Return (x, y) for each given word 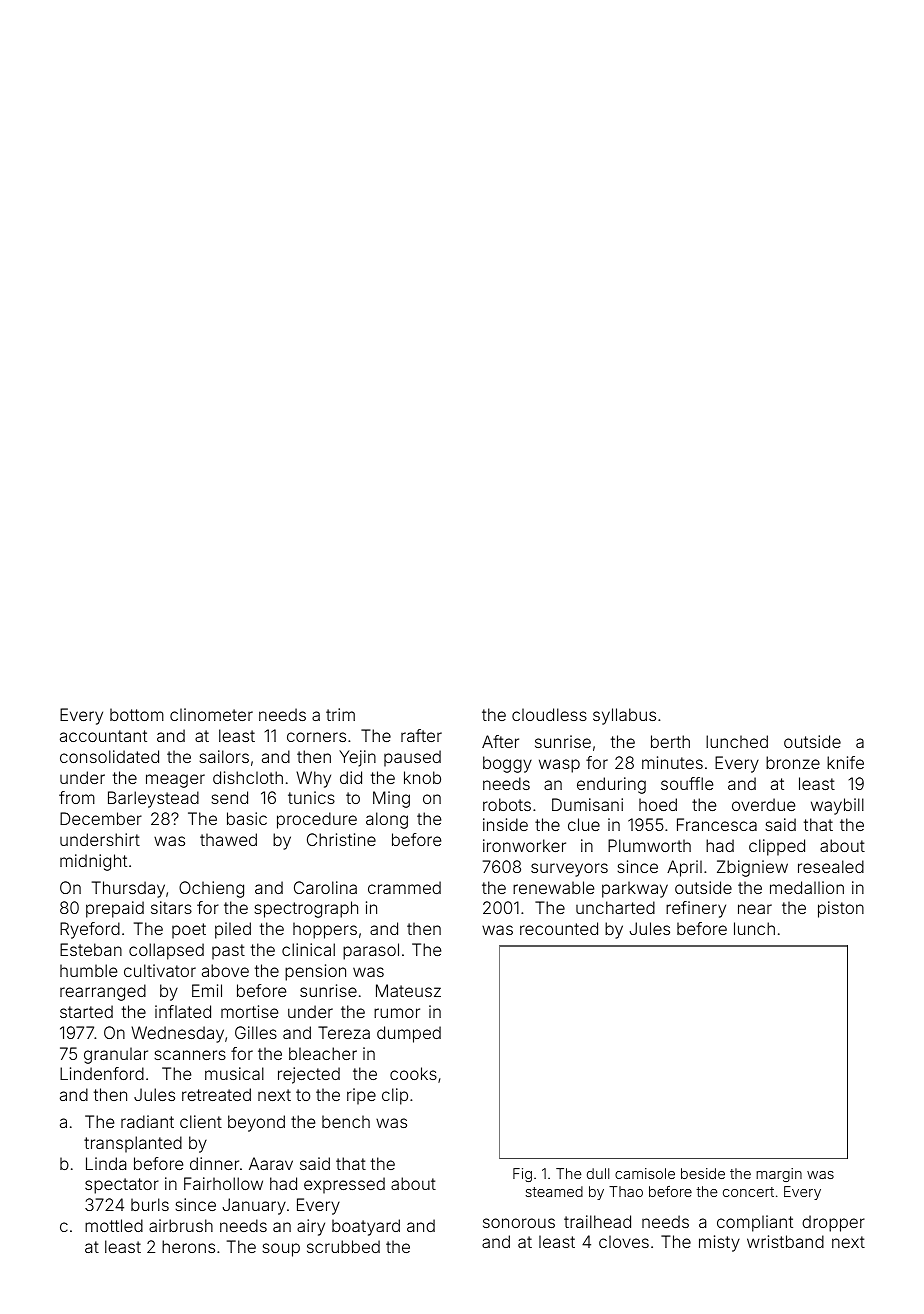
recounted (559, 928)
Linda (106, 1163)
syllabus (624, 716)
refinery (696, 909)
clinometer (211, 714)
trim (340, 714)
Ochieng (211, 889)
